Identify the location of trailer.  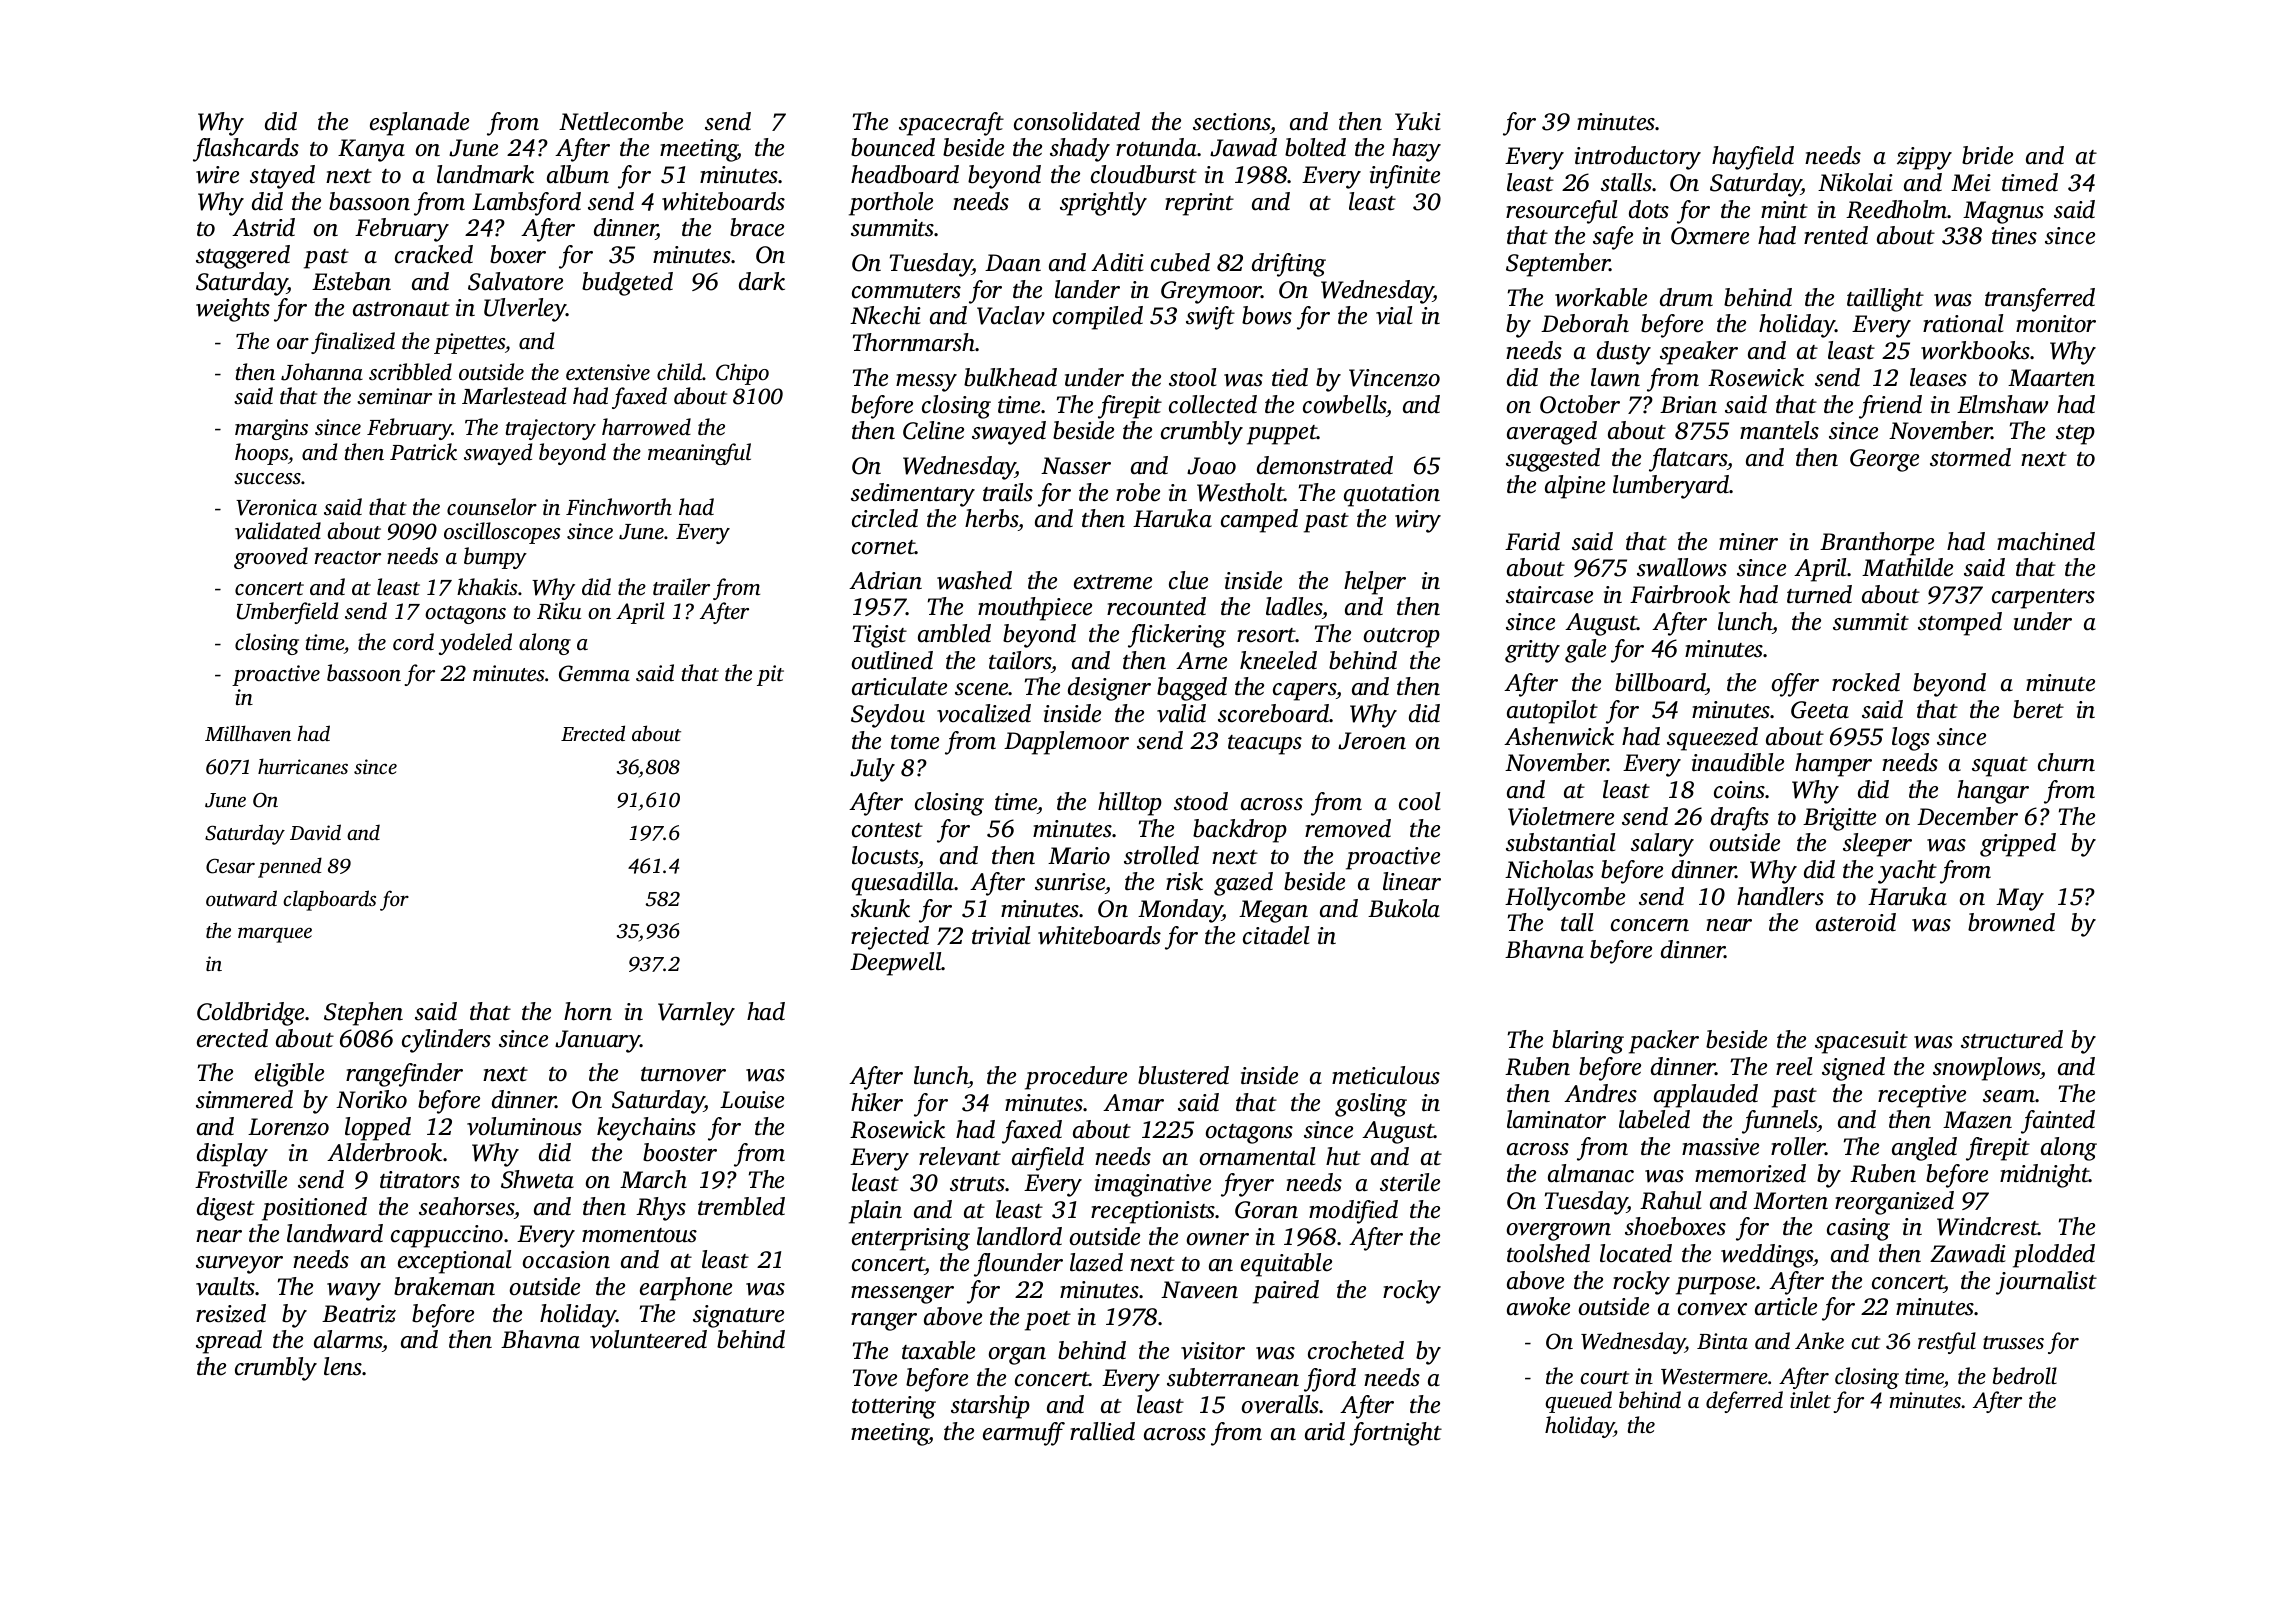
(681, 587).
